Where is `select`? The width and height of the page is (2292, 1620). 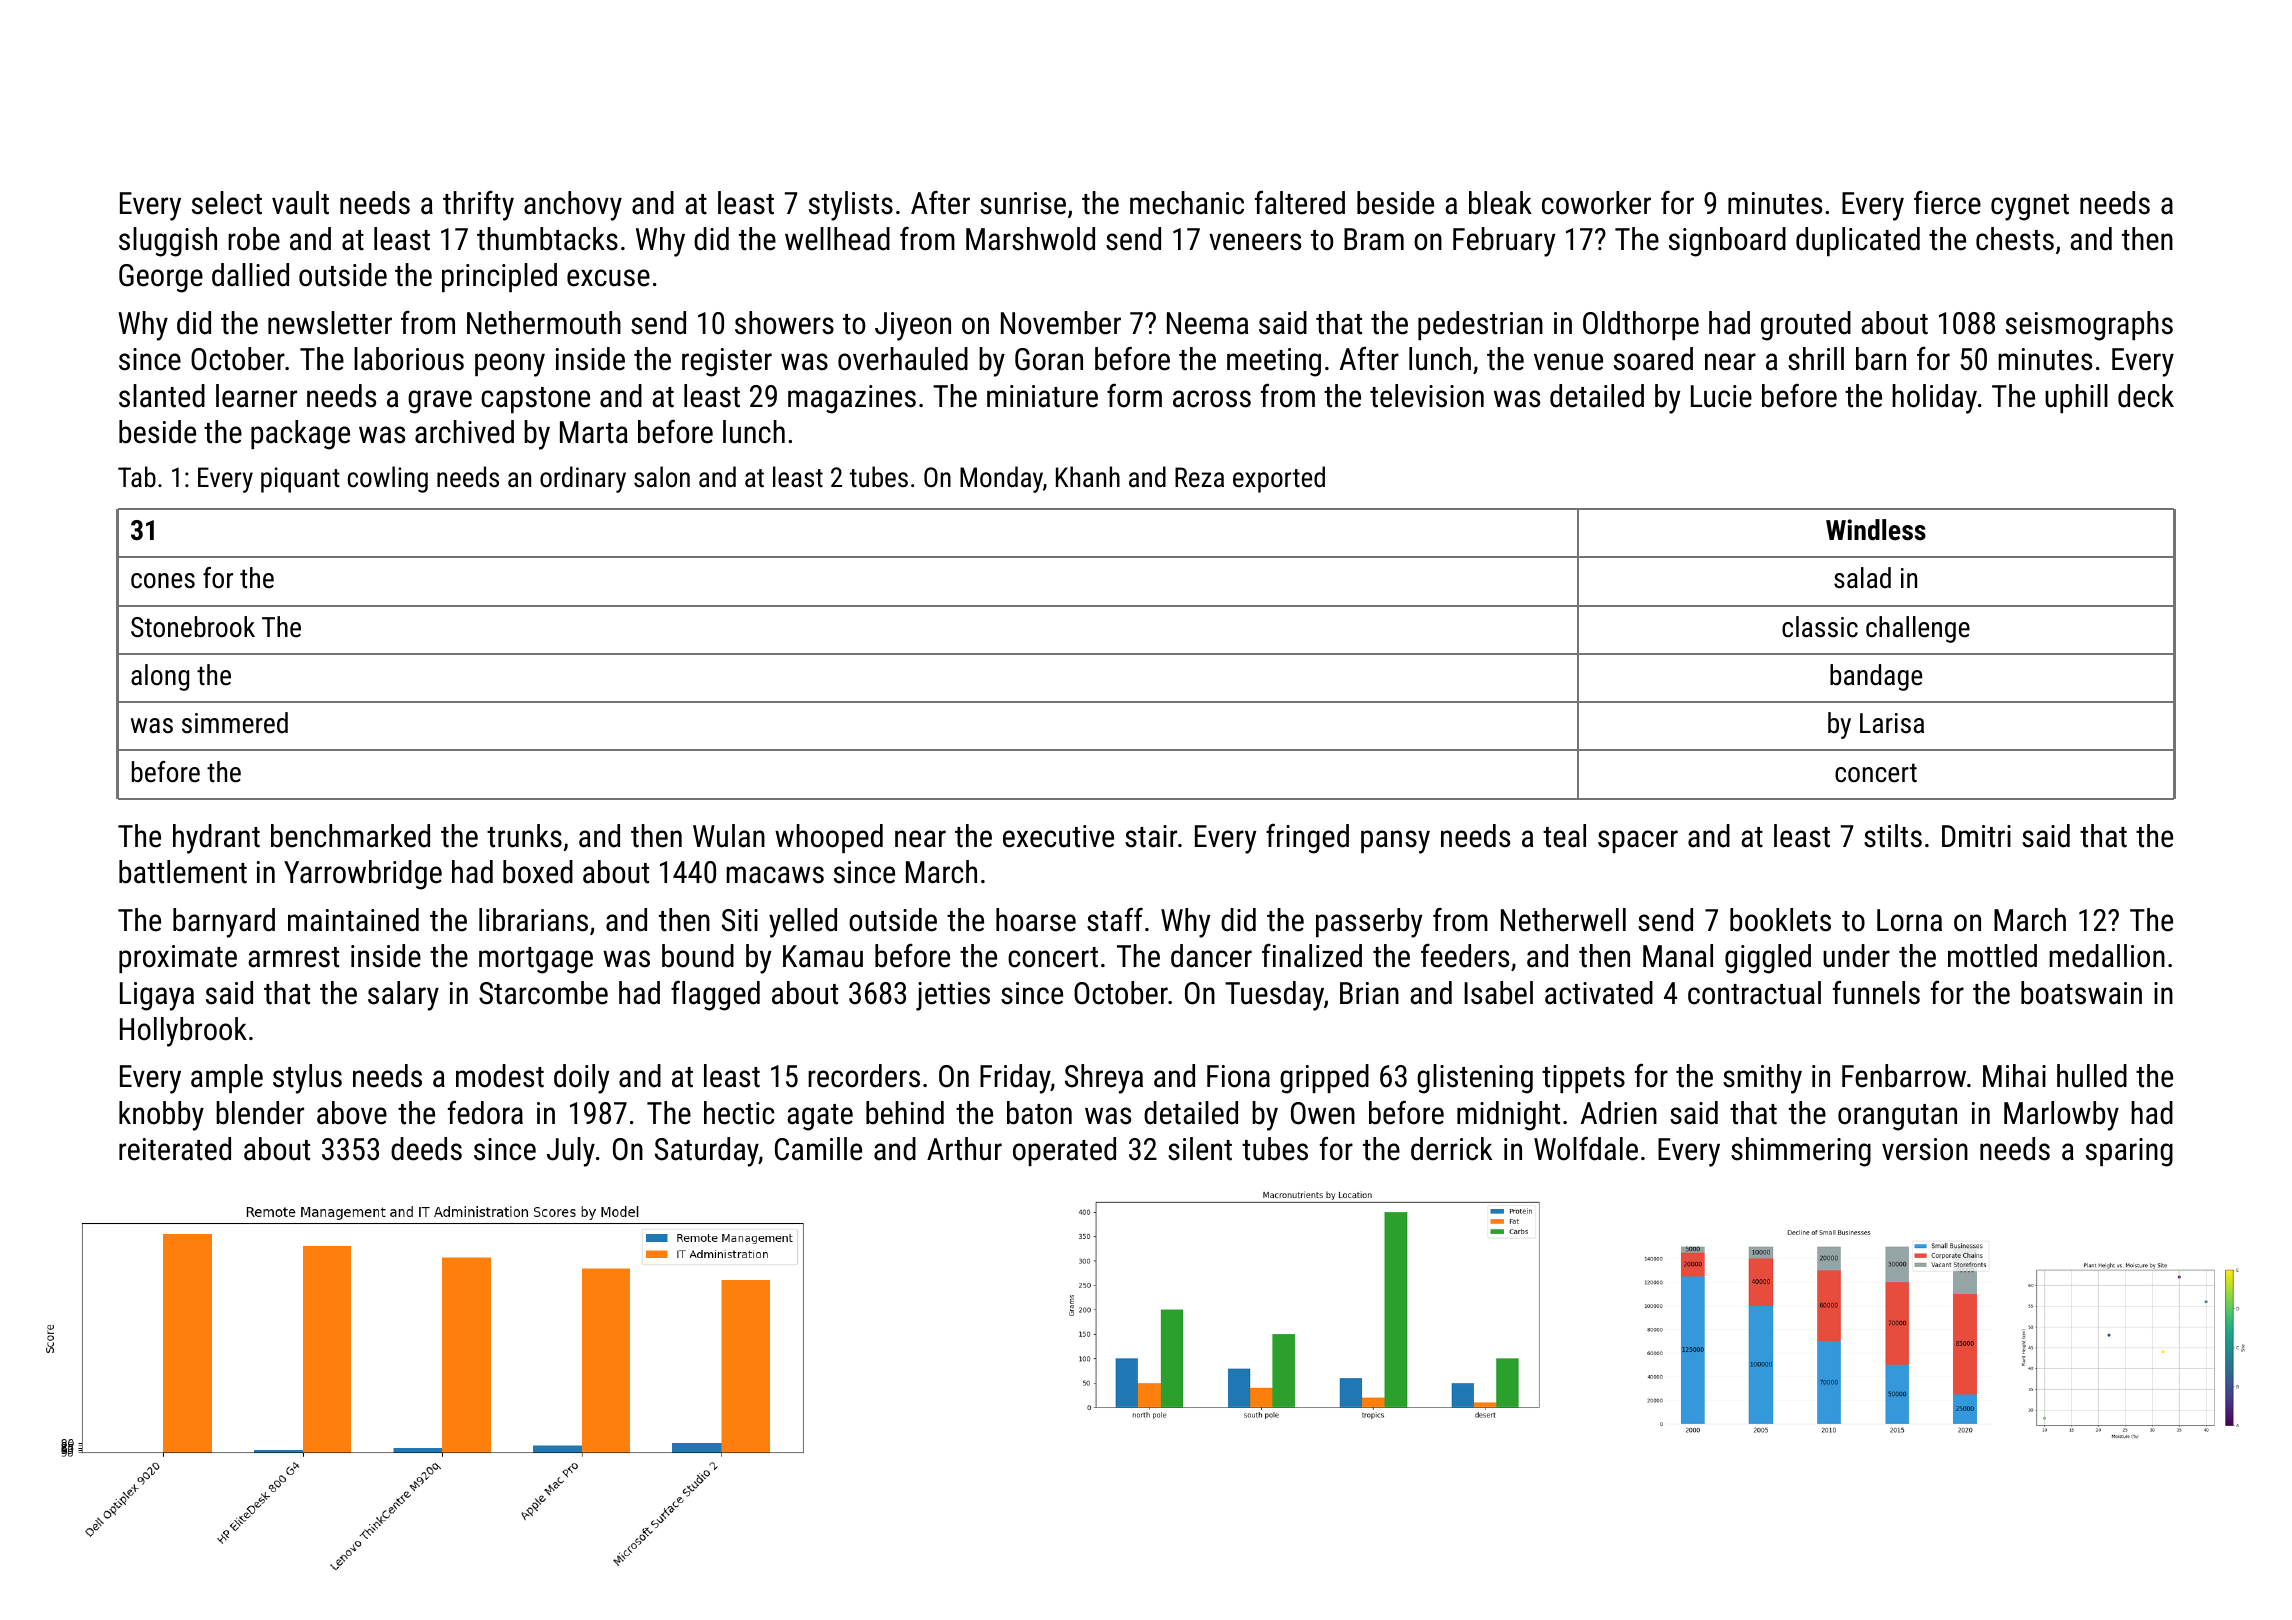 select is located at coordinates (227, 203).
